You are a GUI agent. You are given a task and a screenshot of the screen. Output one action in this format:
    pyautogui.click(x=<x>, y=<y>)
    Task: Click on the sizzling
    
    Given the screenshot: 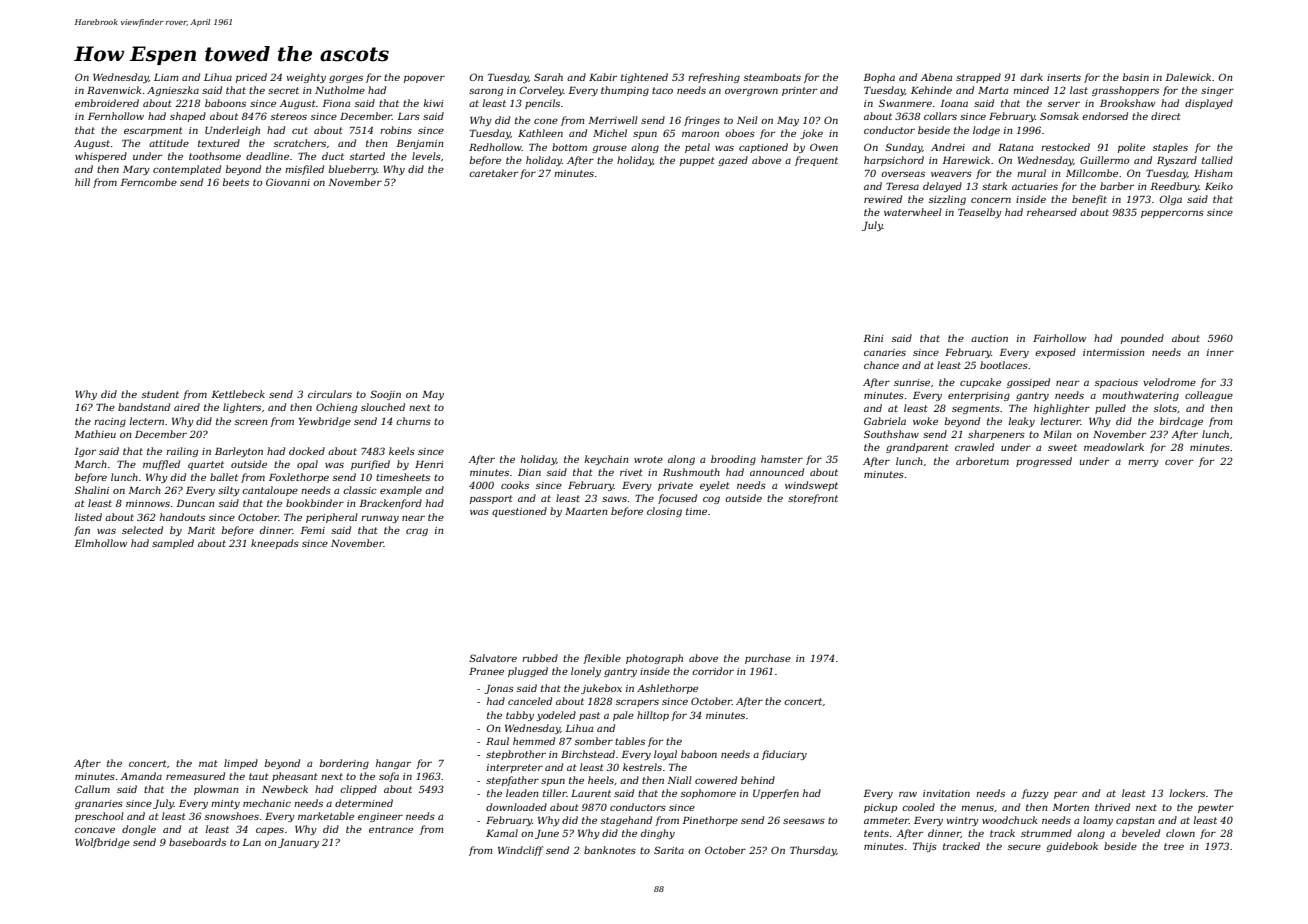 What is the action you would take?
    pyautogui.click(x=947, y=200)
